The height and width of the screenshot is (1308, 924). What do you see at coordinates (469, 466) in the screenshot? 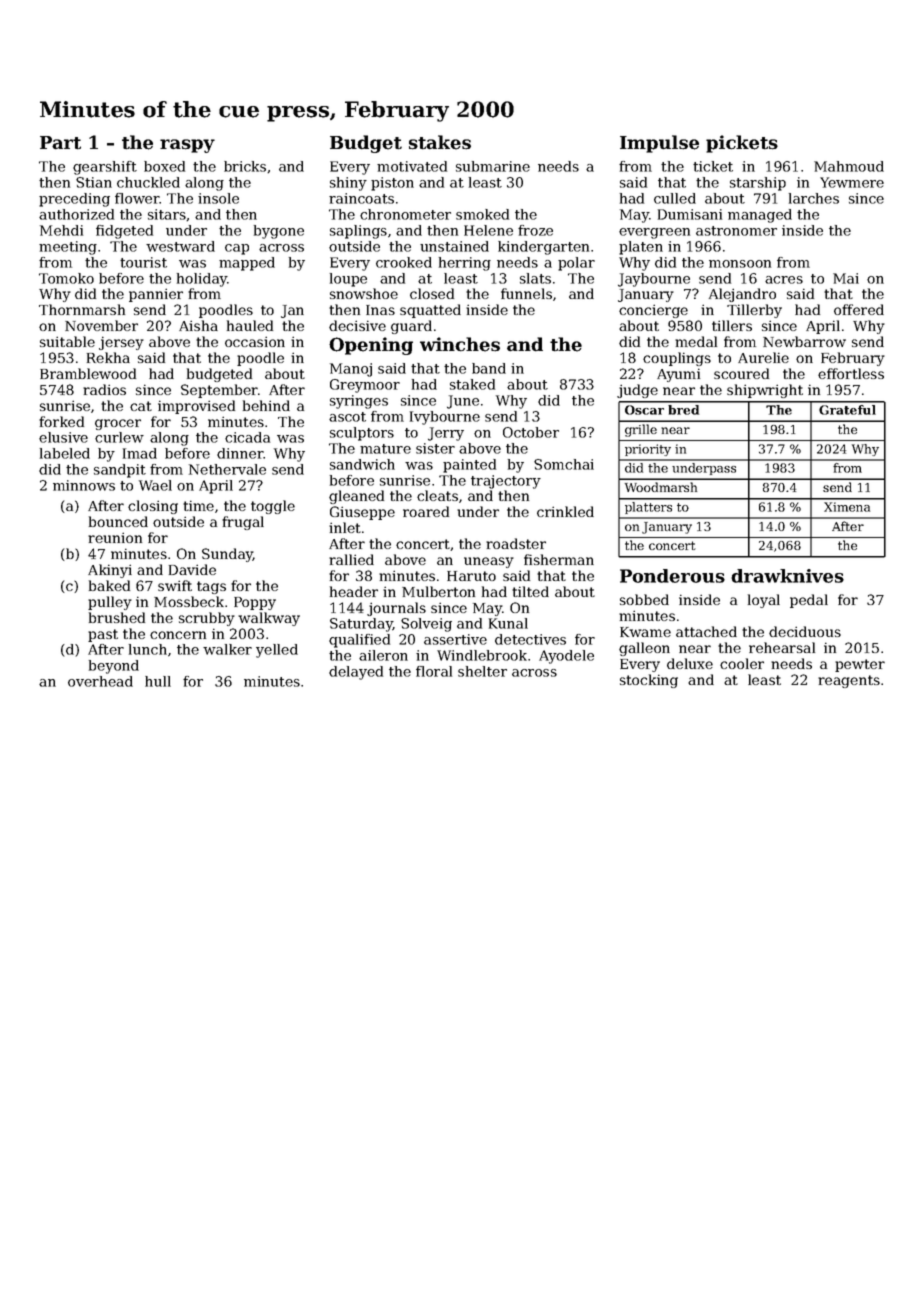
I see `painted` at bounding box center [469, 466].
